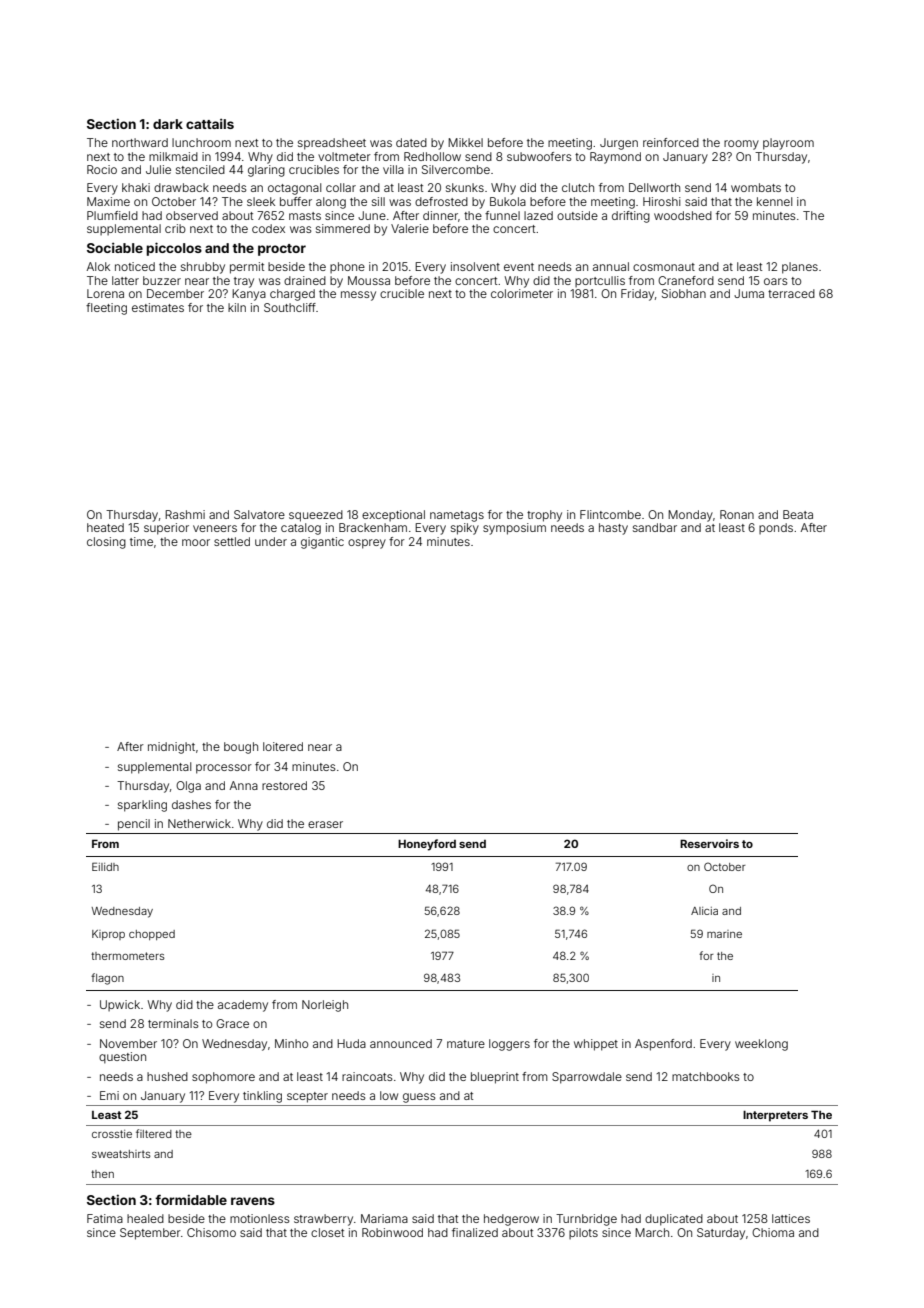 This image has height=1308, width=924. What do you see at coordinates (619, 144) in the image?
I see `Jurgen` at bounding box center [619, 144].
